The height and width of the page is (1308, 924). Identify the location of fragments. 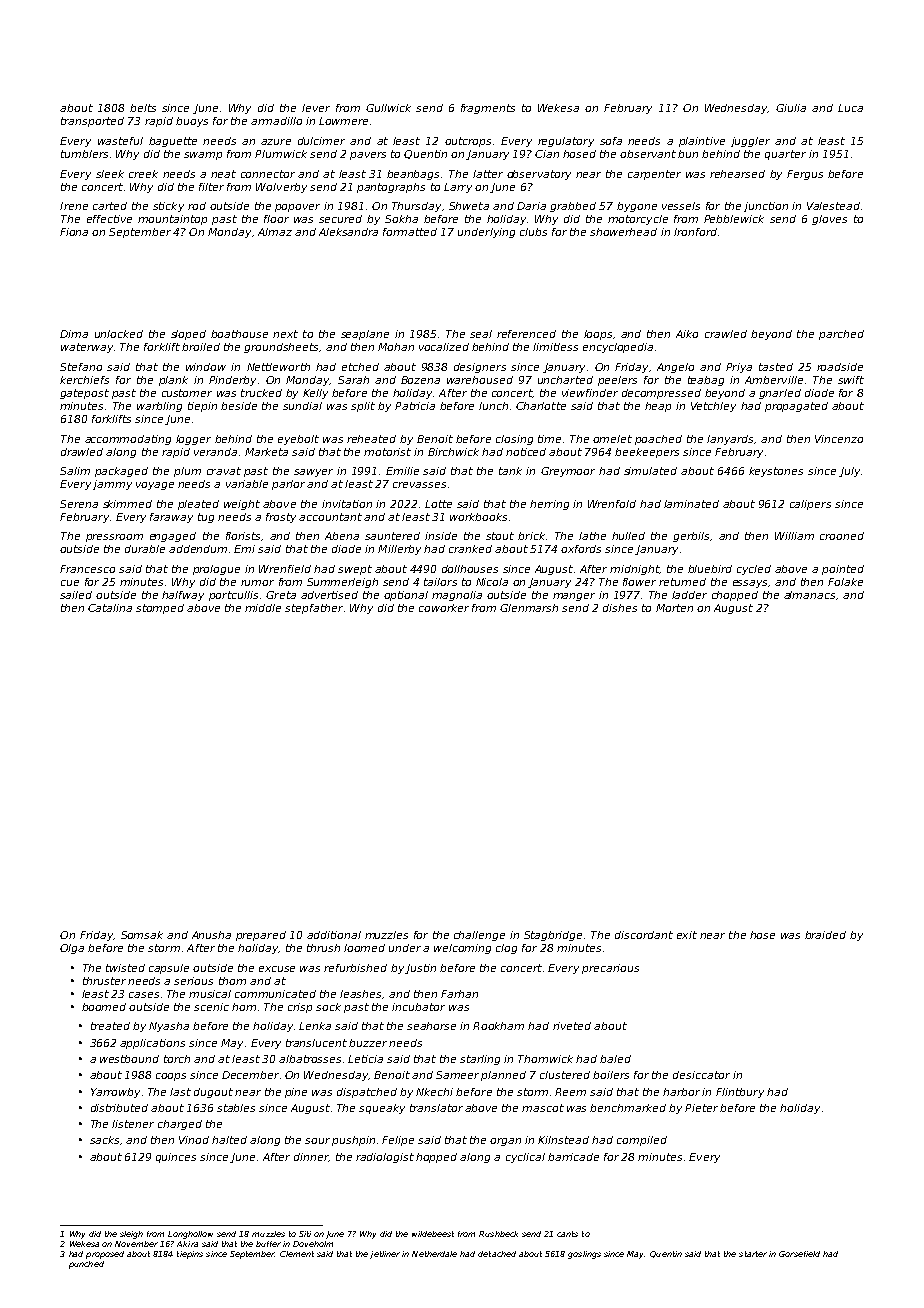
(488, 109).
